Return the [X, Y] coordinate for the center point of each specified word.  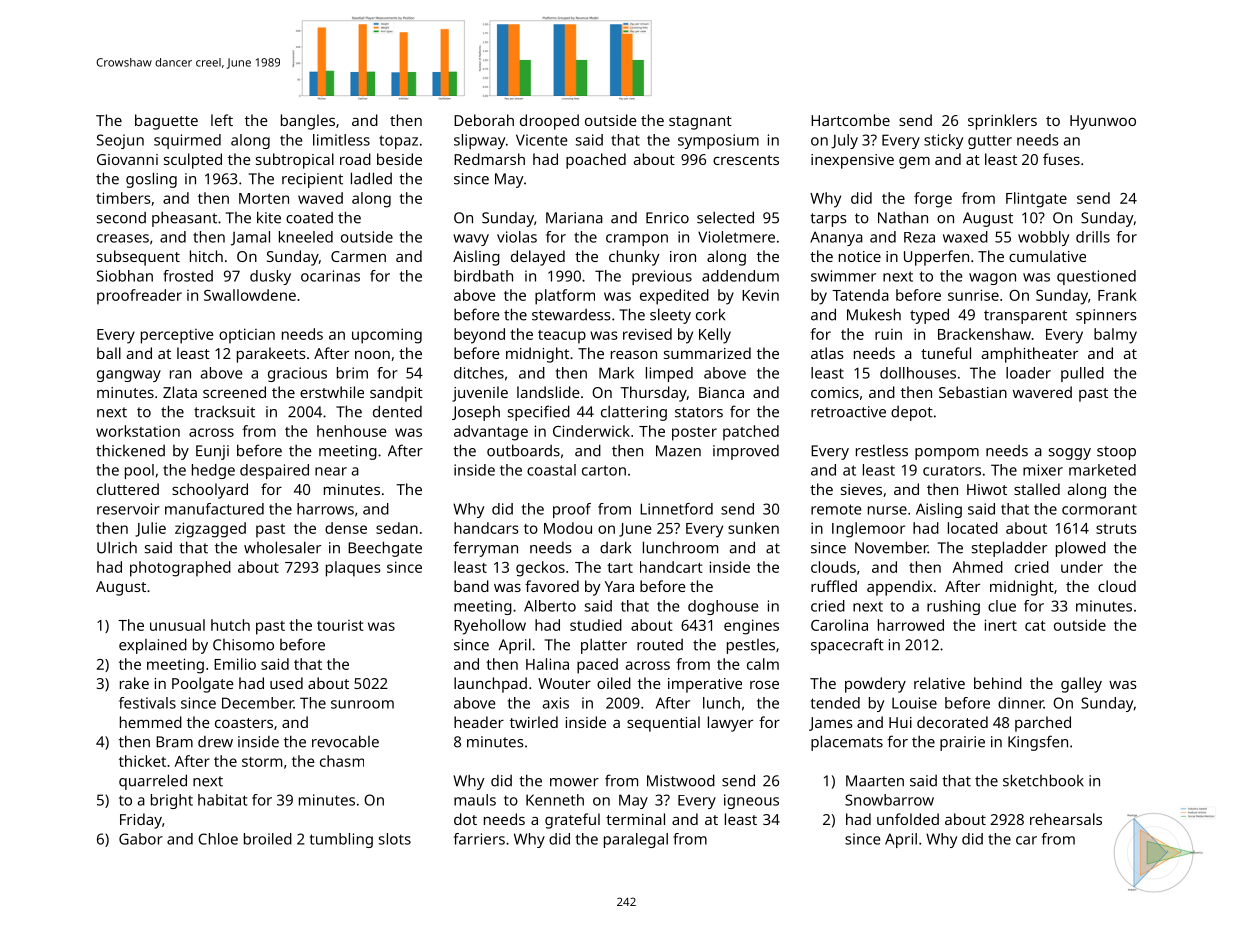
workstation [138, 431]
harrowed [911, 625]
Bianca [721, 392]
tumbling [341, 840]
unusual [177, 625]
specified [539, 413]
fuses [1061, 159]
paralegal [636, 840]
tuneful [946, 353]
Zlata [180, 392]
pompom [947, 454]
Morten [264, 198]
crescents [746, 160]
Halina [547, 664]
